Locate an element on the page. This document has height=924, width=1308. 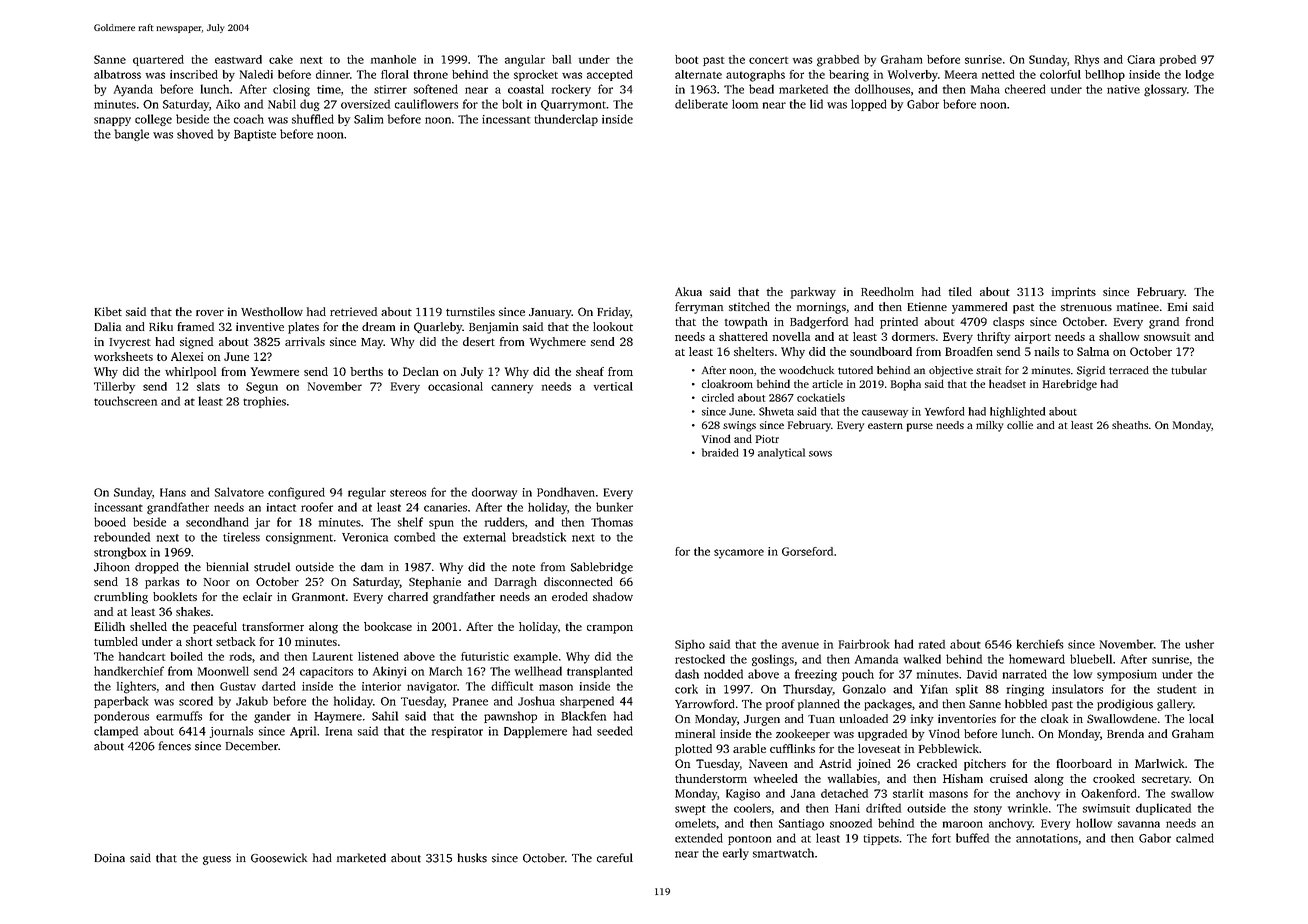
shoved is located at coordinates (195, 134).
